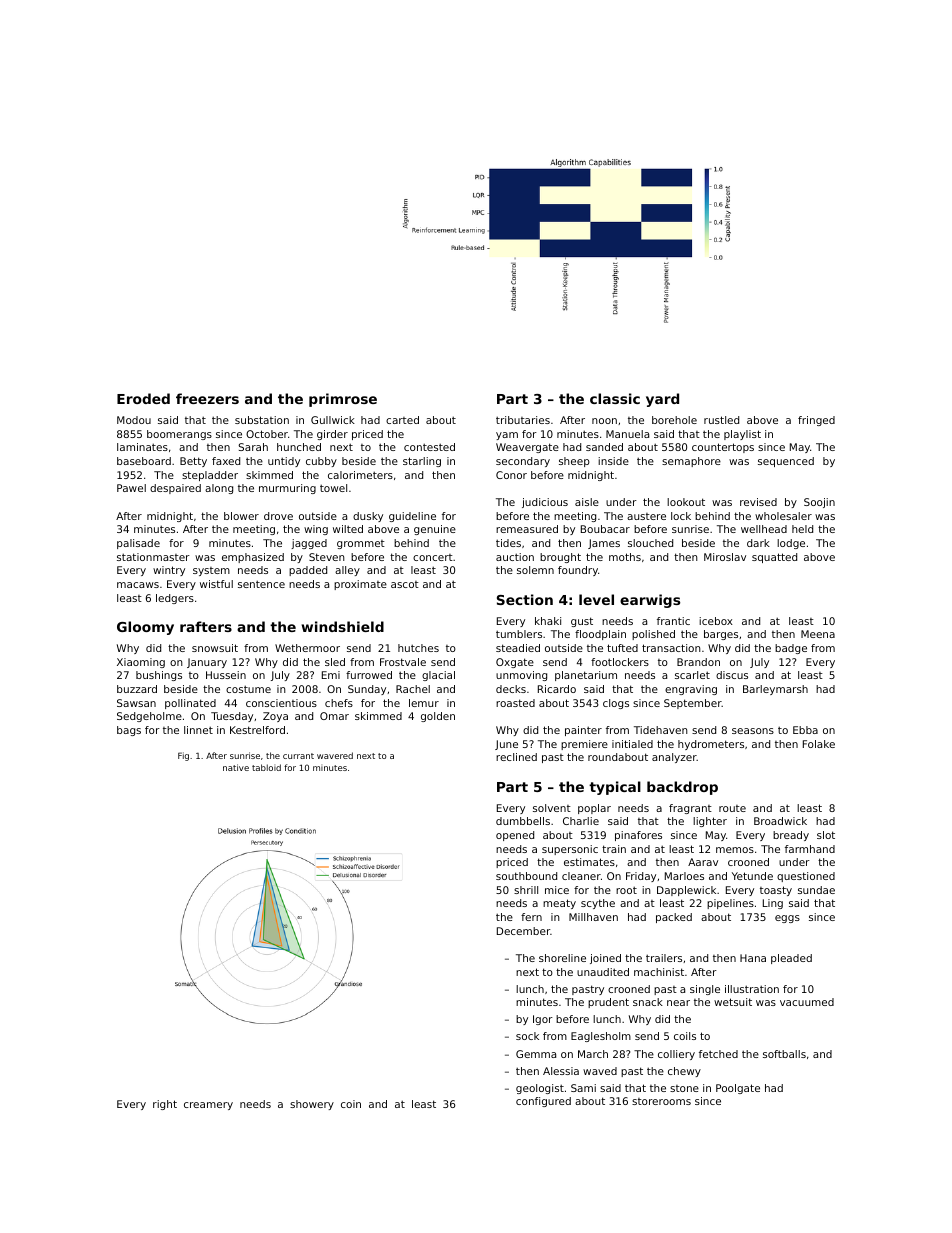 This screenshot has width=952, height=1233. I want to click on yard, so click(662, 400).
